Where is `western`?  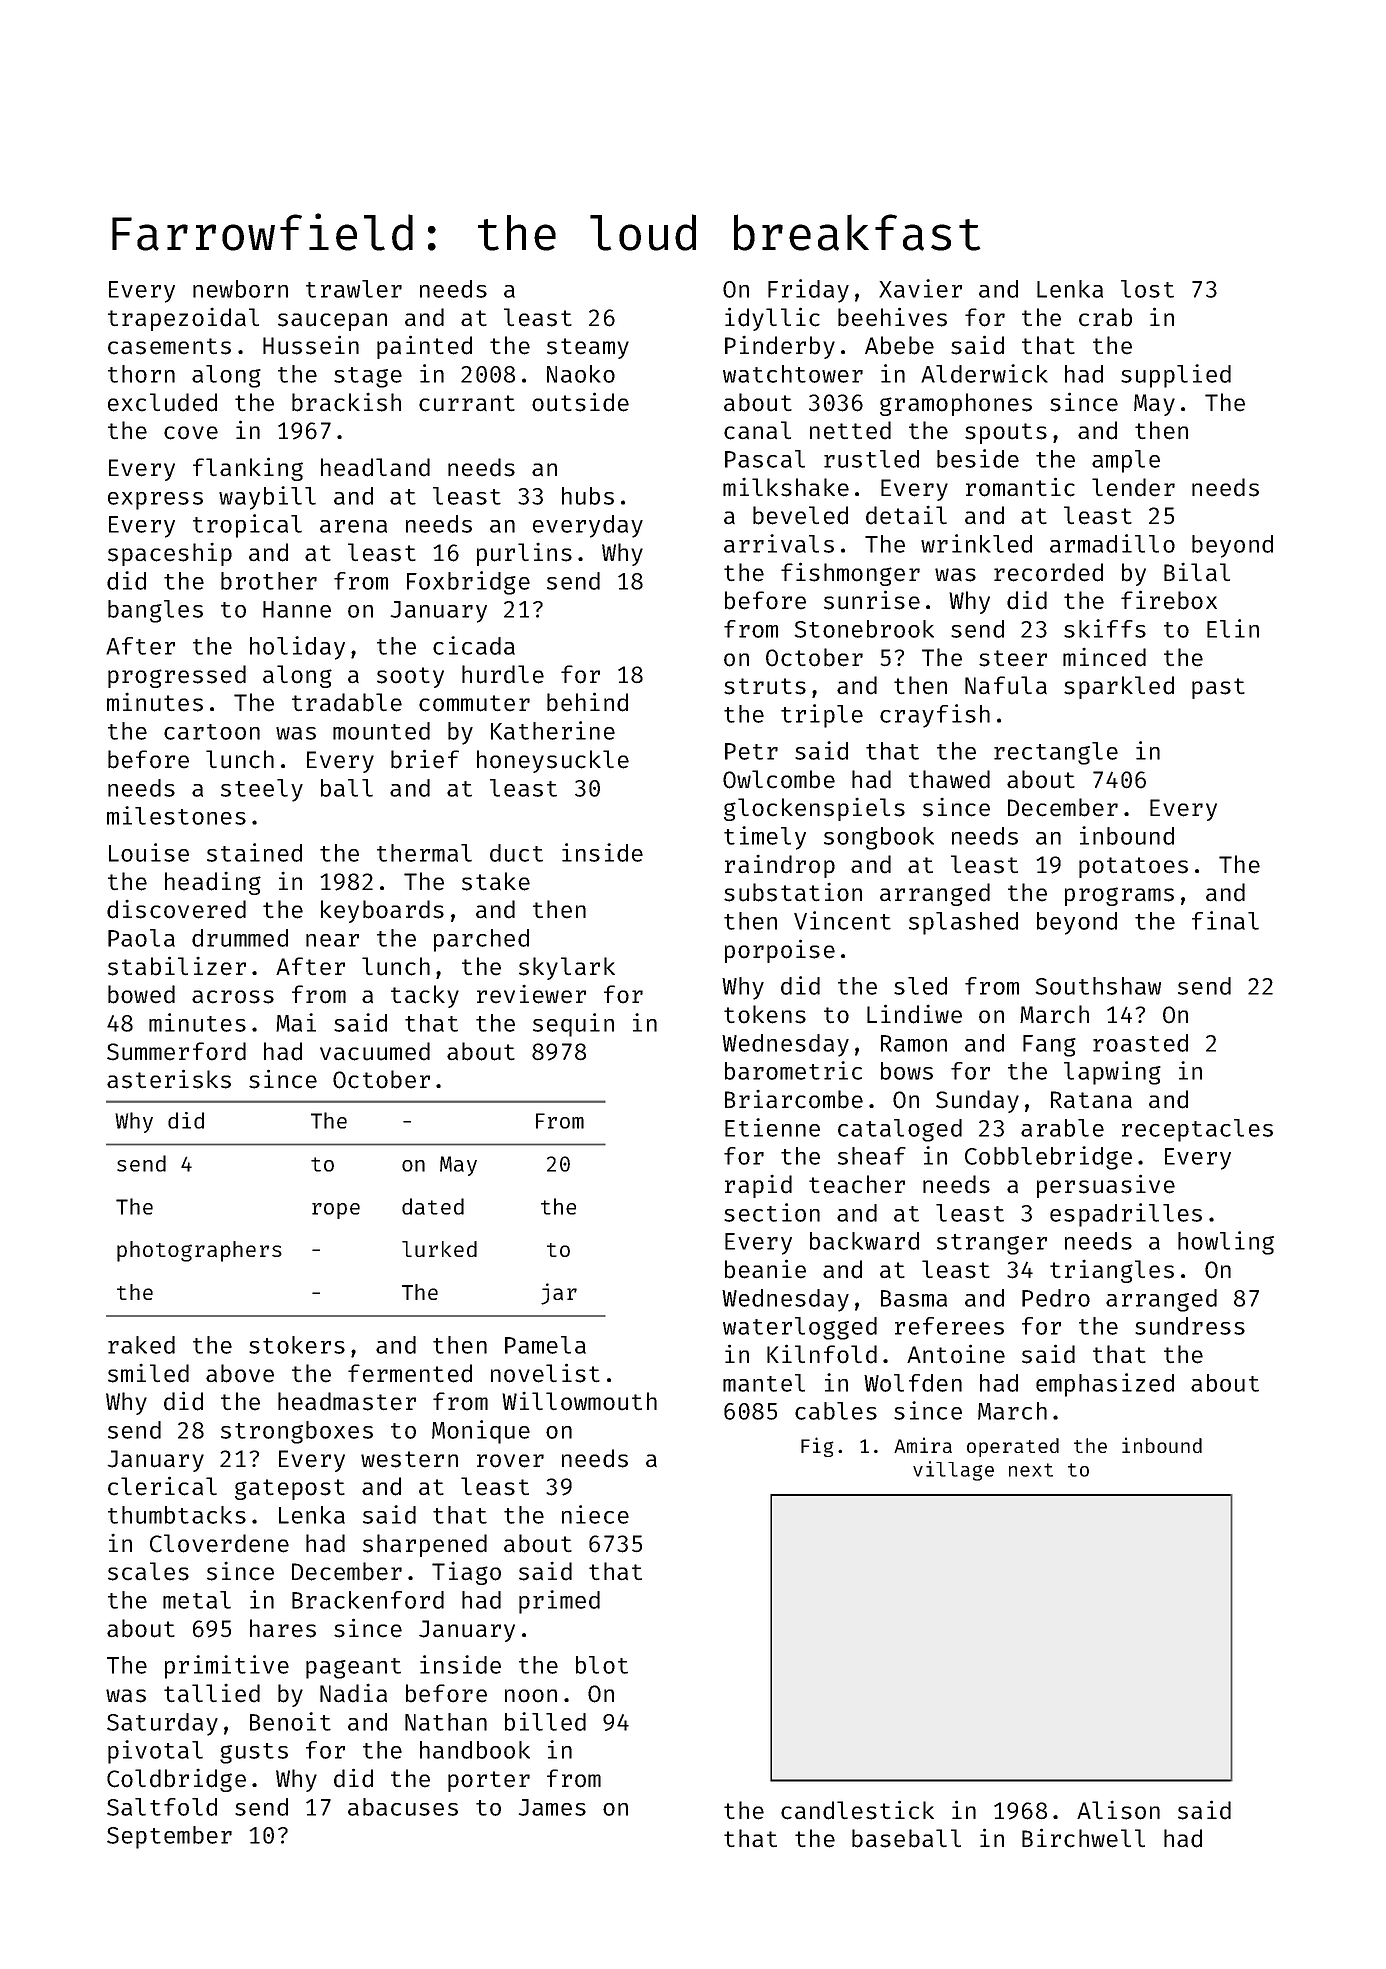
western is located at coordinates (409, 1459).
